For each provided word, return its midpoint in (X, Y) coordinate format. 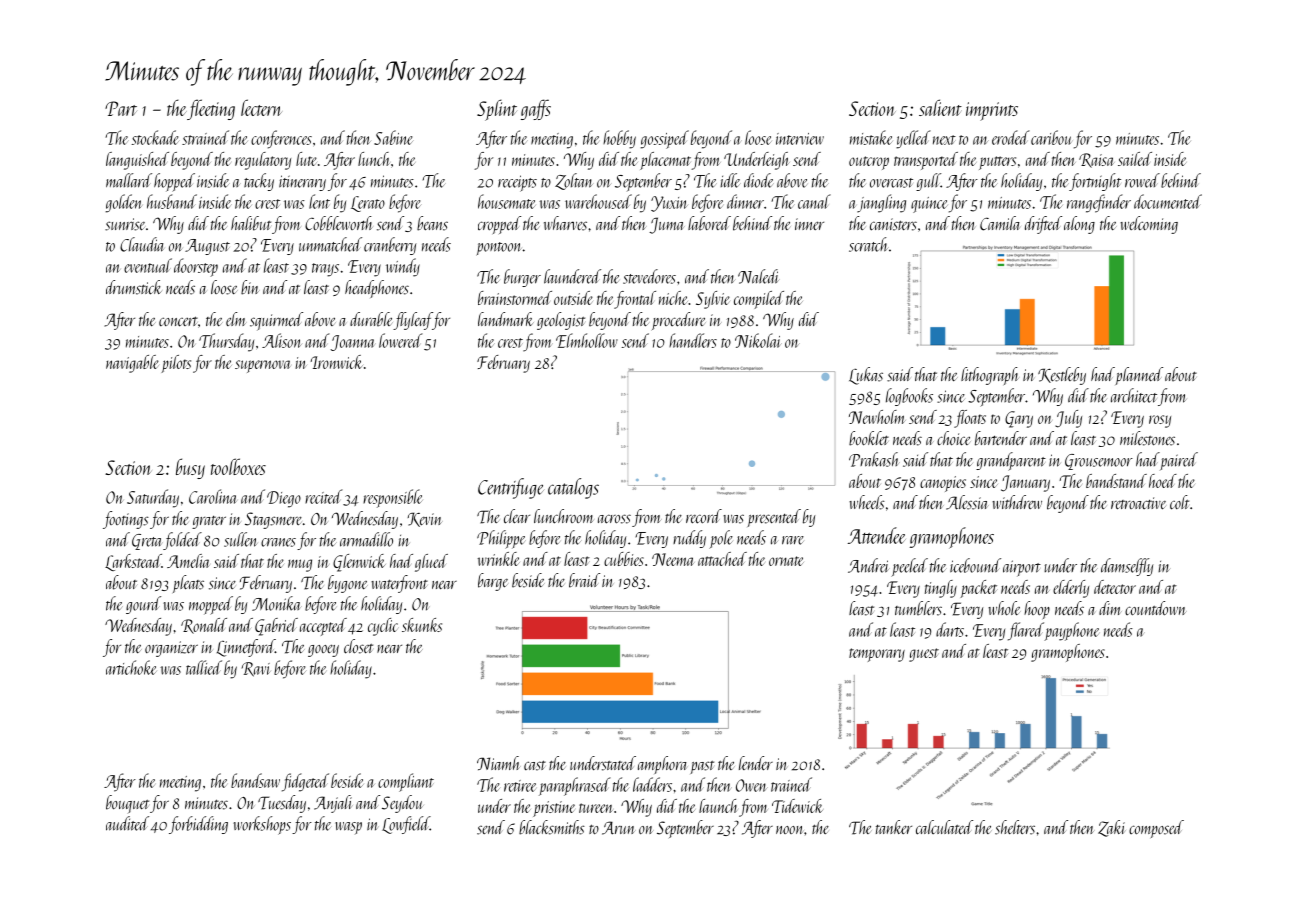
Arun (618, 828)
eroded (1011, 137)
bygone (348, 584)
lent (319, 201)
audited (127, 823)
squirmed (276, 321)
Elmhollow (587, 340)
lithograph (990, 376)
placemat (665, 161)
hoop (1037, 610)
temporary (877, 655)
